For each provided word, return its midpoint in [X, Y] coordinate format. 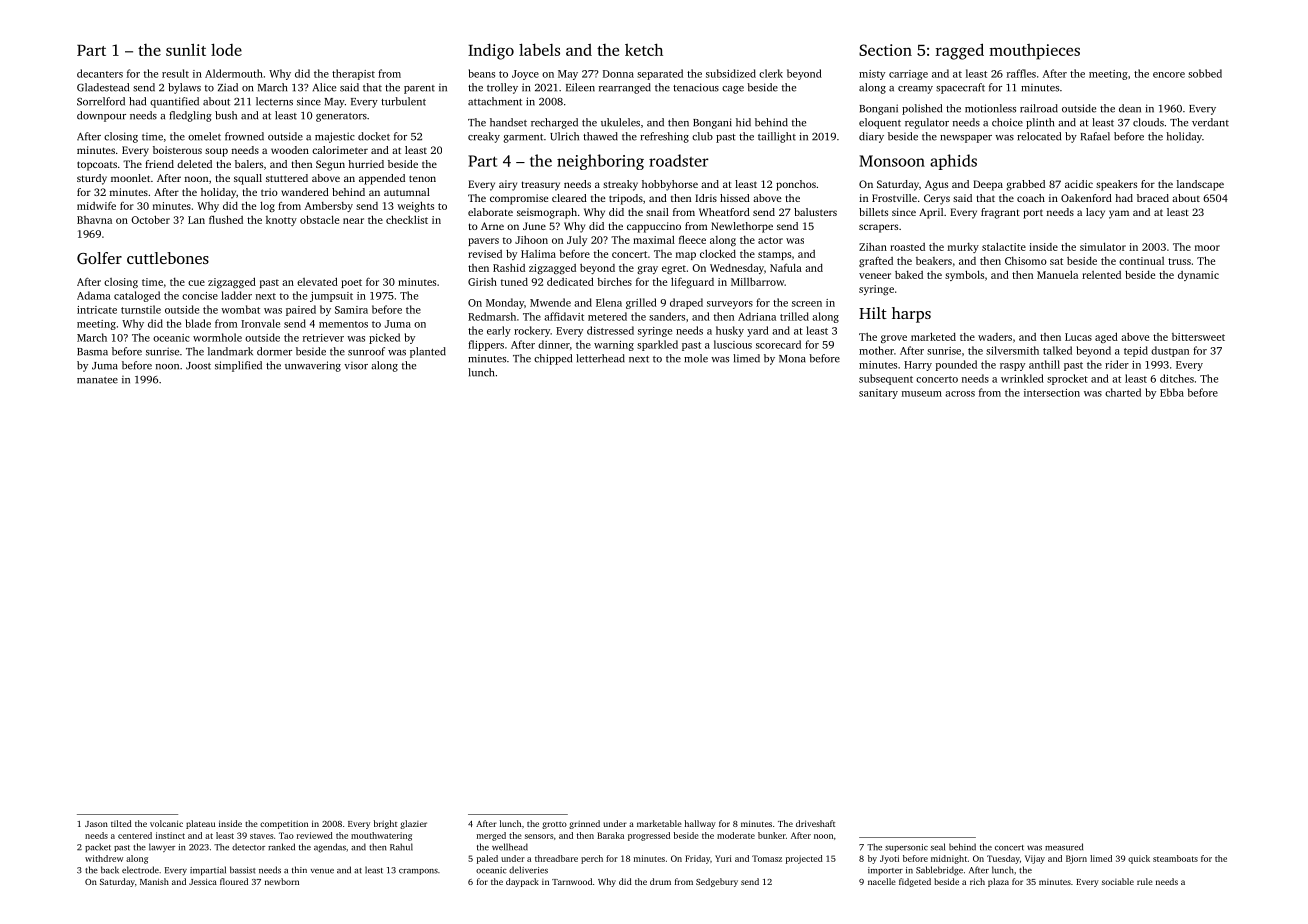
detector [248, 847]
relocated [1039, 136]
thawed [600, 136]
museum [922, 394]
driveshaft [815, 823]
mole [696, 358]
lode [226, 49]
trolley [502, 88]
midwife [96, 205]
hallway [700, 824]
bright [385, 824]
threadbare [556, 858]
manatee [97, 380]
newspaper [966, 139]
